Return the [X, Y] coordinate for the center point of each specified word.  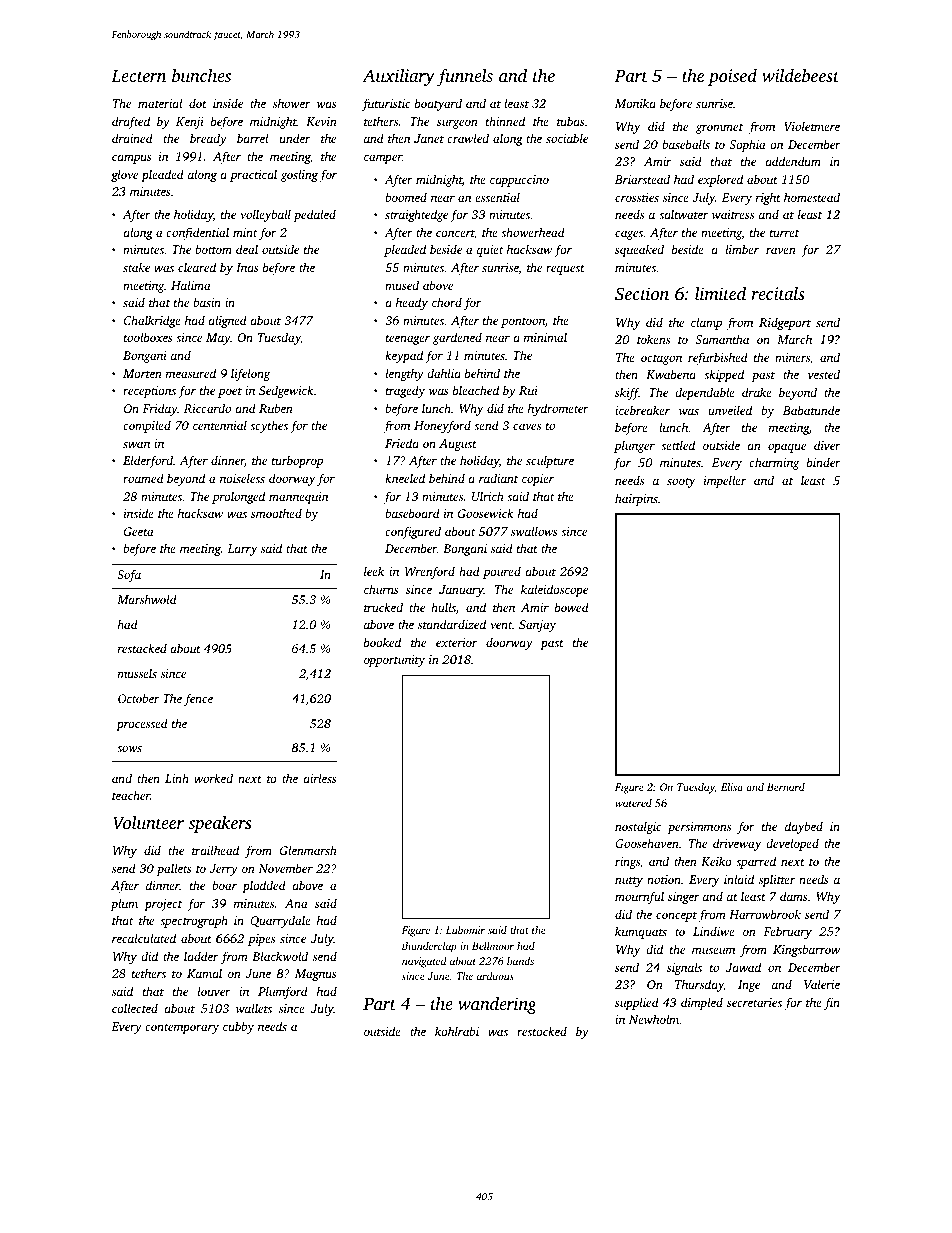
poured [502, 572]
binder [824, 462]
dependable [705, 393]
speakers [219, 824]
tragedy [405, 391]
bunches [201, 75]
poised [732, 77]
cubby [238, 1027]
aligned [227, 321]
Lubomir [465, 930]
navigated [424, 962]
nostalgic [638, 827]
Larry [242, 550]
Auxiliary [398, 77]
